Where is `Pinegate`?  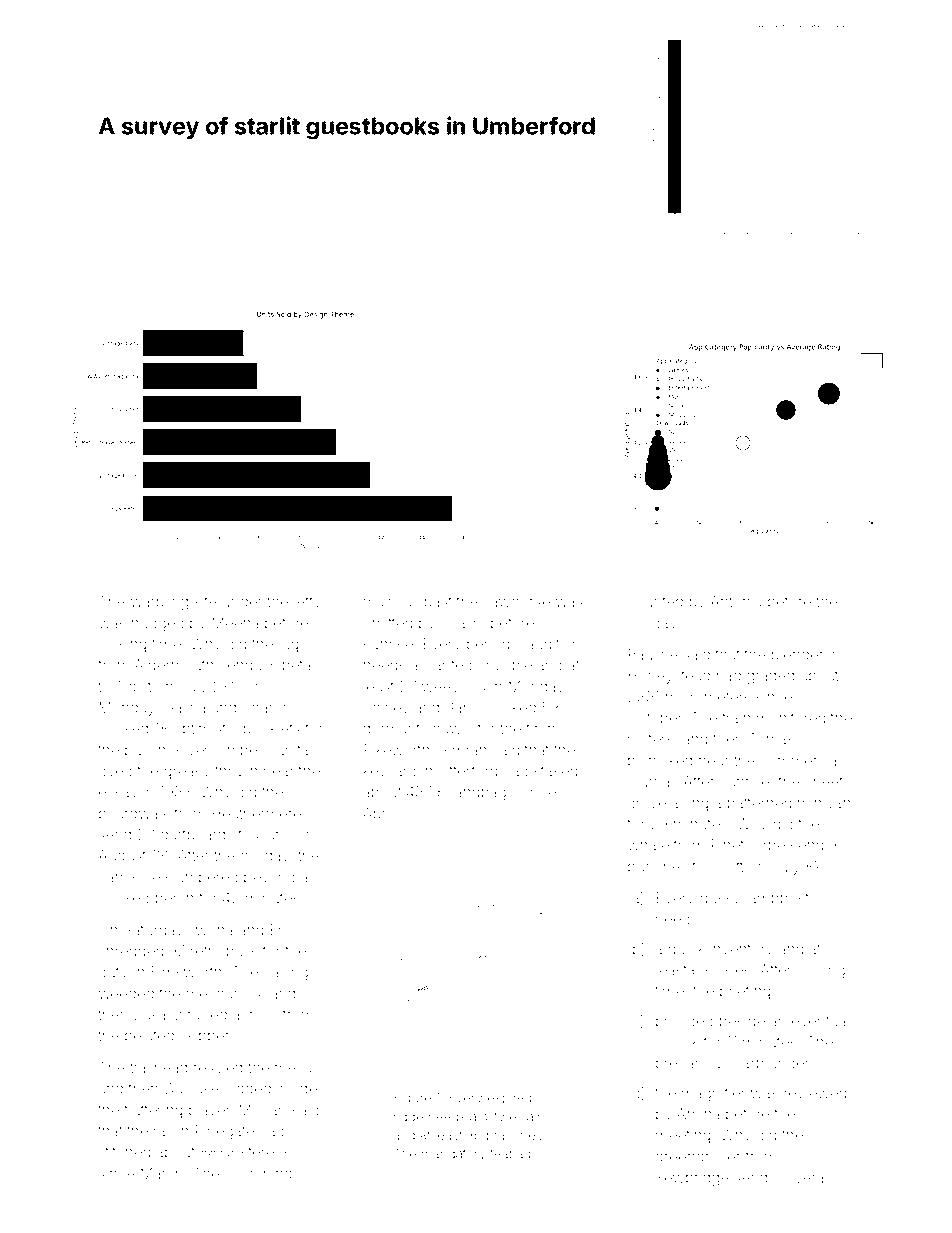
Pinegate is located at coordinates (225, 1132).
